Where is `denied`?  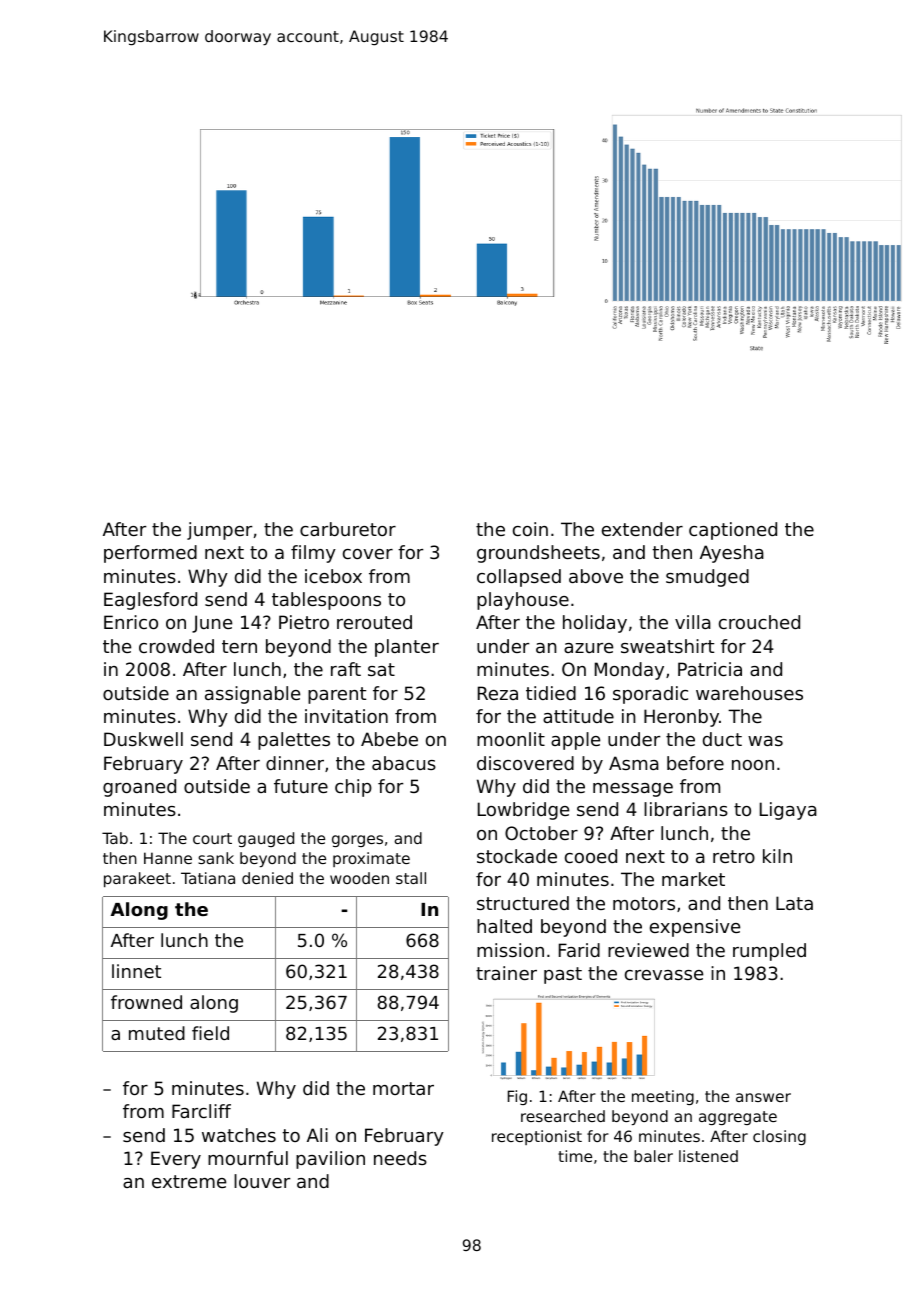 denied is located at coordinates (267, 878).
